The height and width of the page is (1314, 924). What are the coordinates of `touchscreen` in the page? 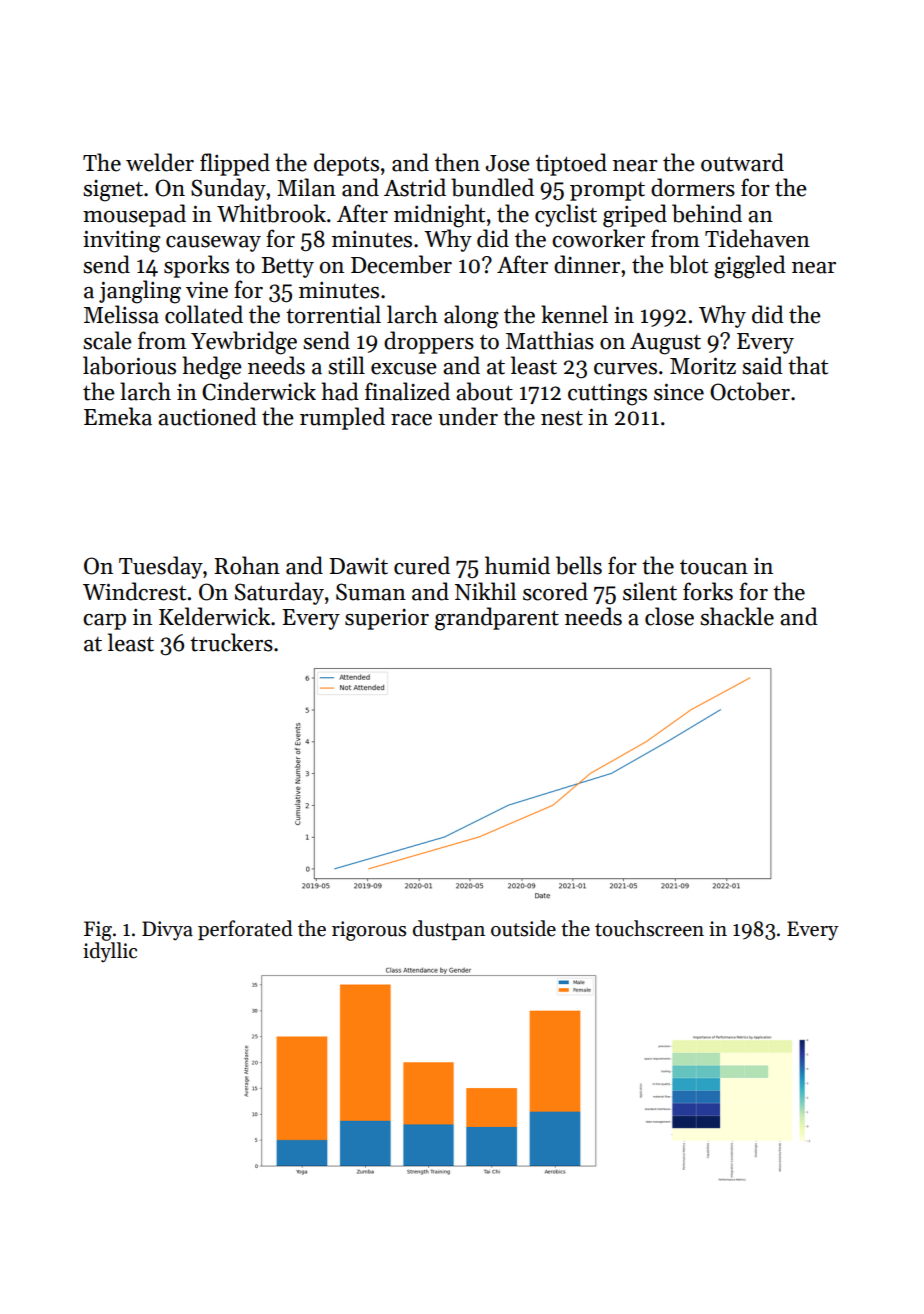 It's located at (649, 928).
